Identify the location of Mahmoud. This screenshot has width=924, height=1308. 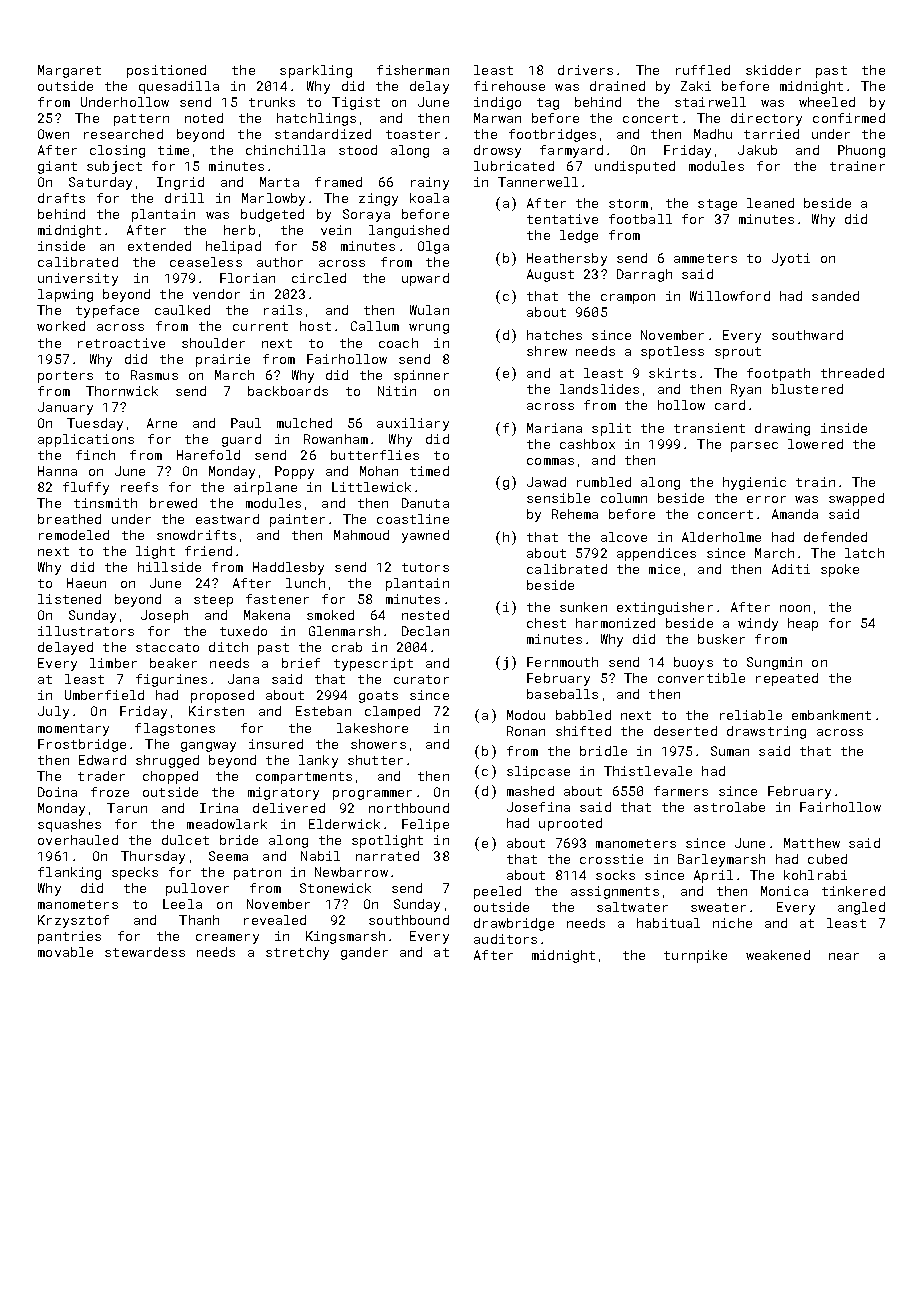
(361, 535).
